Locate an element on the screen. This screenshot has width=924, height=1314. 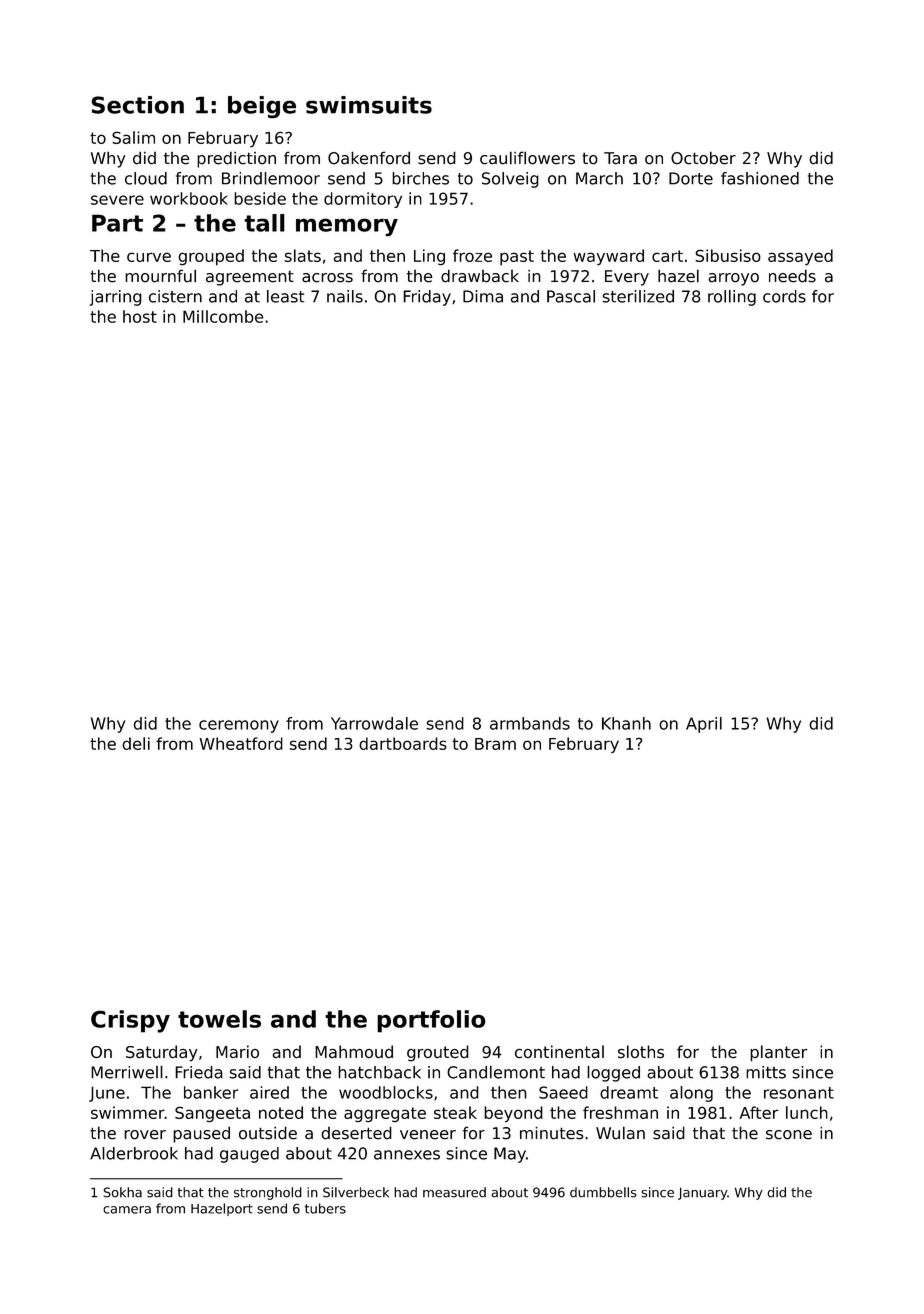
swimsuits is located at coordinates (369, 105).
